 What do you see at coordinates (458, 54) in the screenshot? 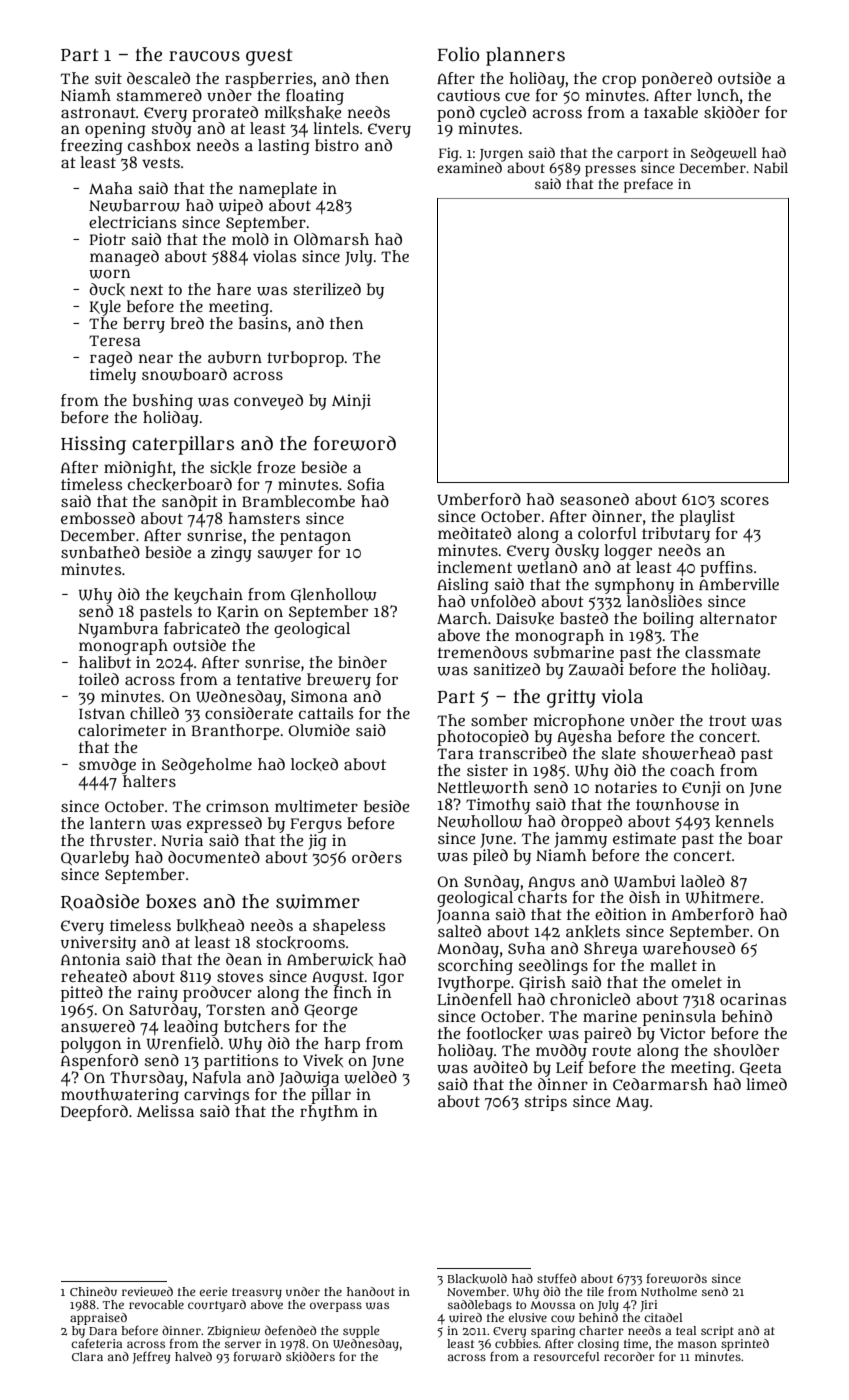
I see `Folio` at bounding box center [458, 54].
